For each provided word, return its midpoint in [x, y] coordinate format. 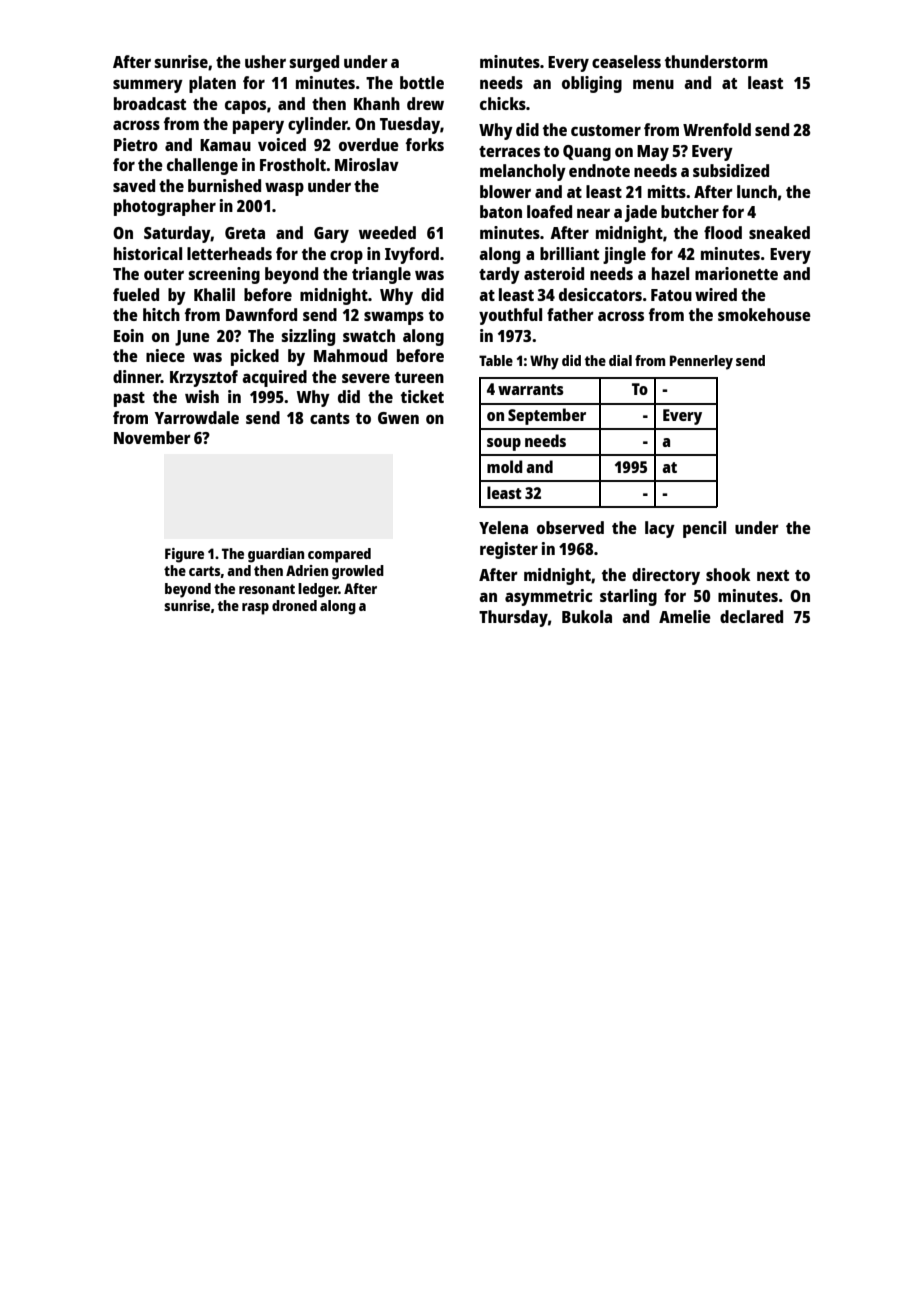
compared [339, 555]
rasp [255, 609]
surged [314, 63]
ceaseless [626, 61]
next [773, 575]
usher [265, 61]
